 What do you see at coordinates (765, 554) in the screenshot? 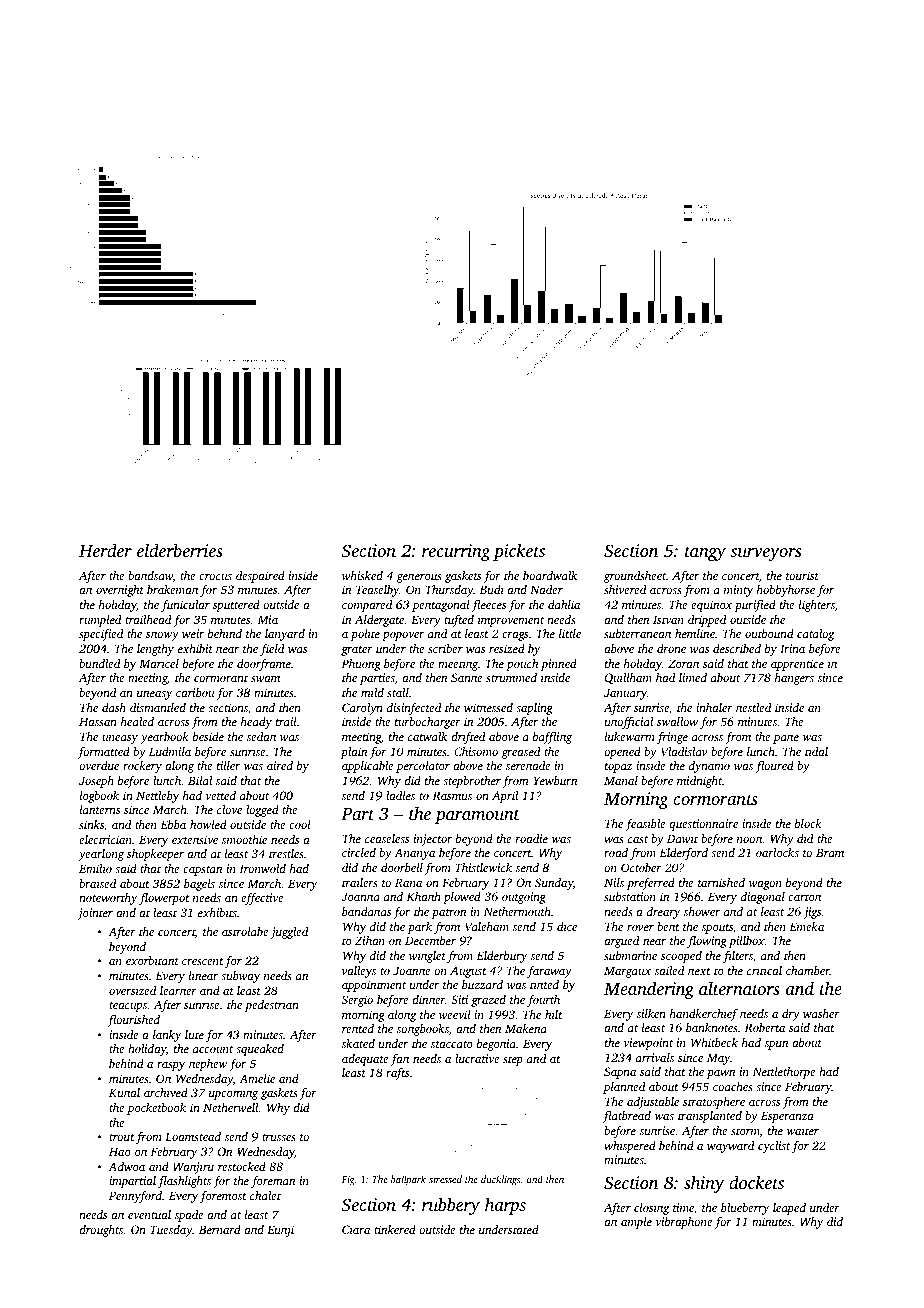
I see `surveyors` at bounding box center [765, 554].
